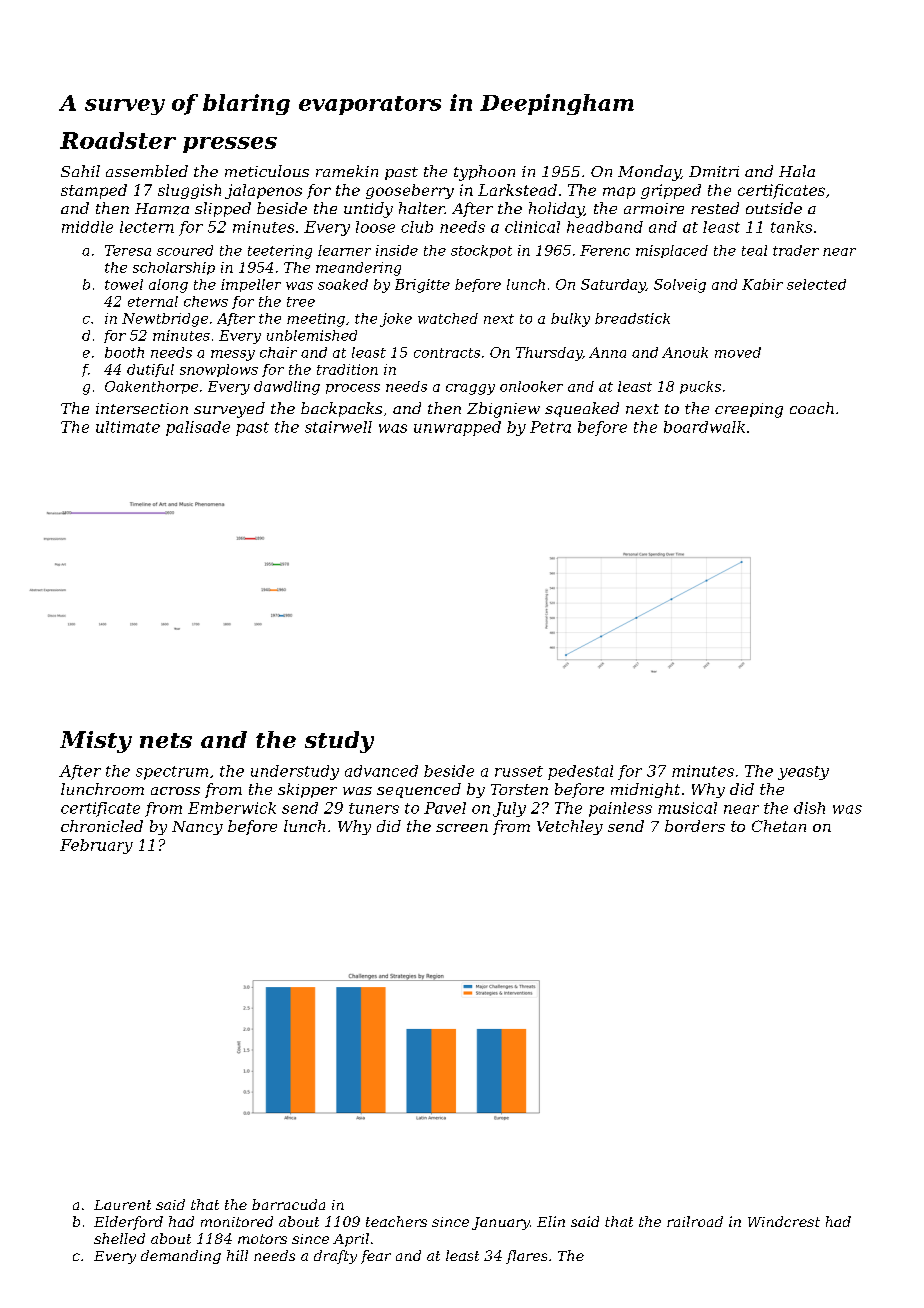  Describe the element at coordinates (122, 1205) in the image. I see `Laurent` at that location.
